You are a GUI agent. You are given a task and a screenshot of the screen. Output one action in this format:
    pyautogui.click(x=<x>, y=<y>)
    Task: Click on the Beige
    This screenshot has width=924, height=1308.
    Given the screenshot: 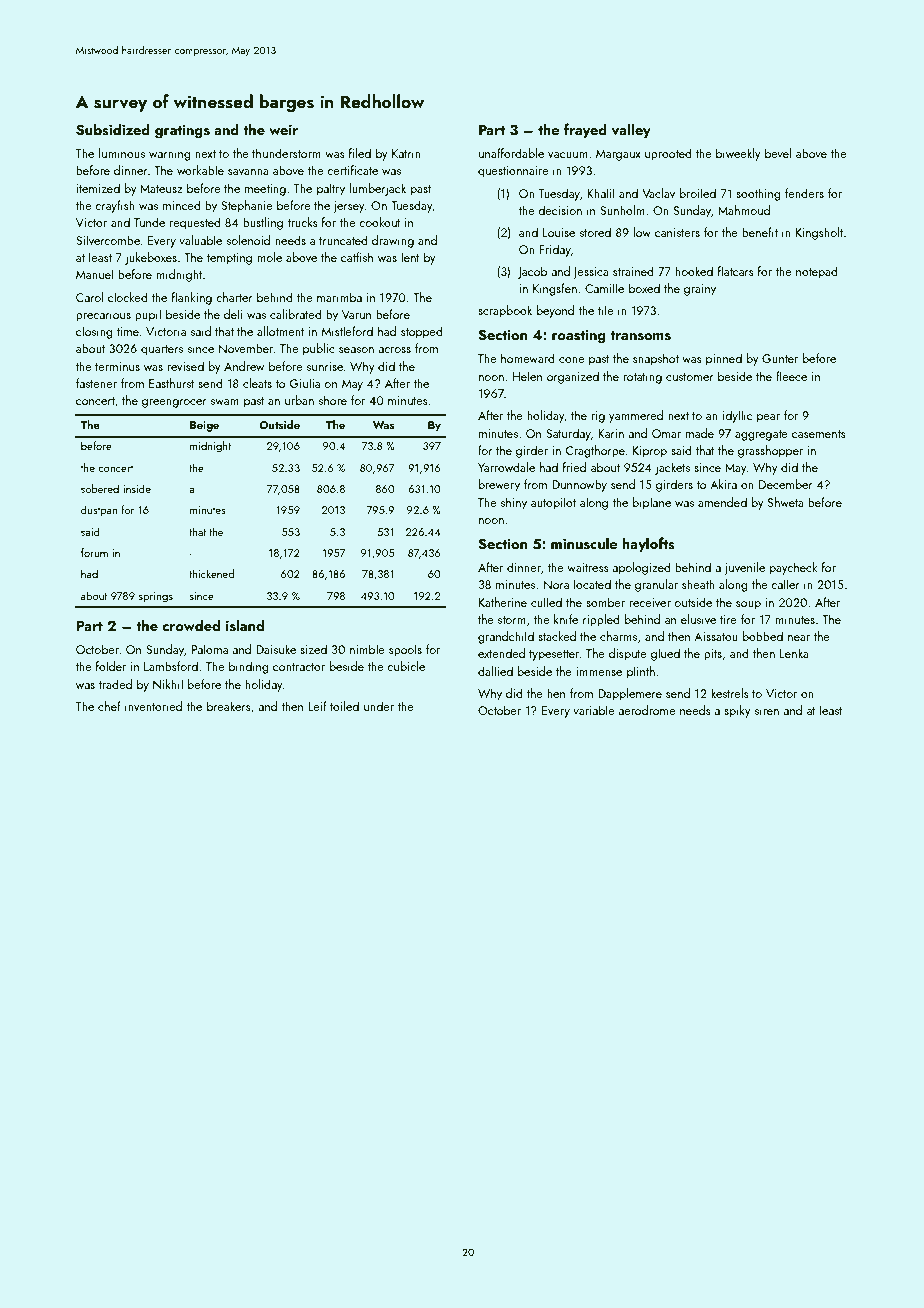 What is the action you would take?
    pyautogui.click(x=204, y=426)
